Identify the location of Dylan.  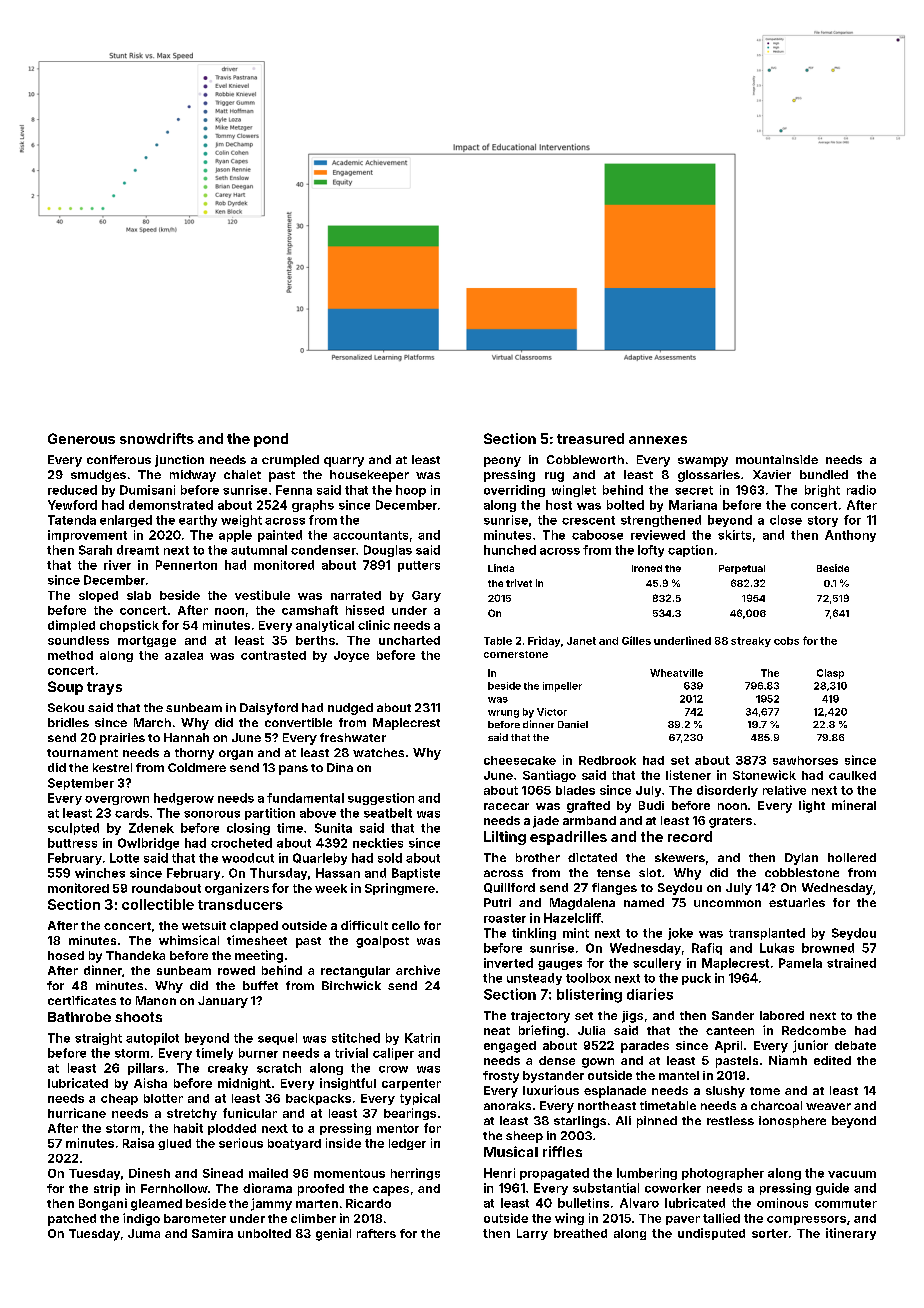
(801, 859).
